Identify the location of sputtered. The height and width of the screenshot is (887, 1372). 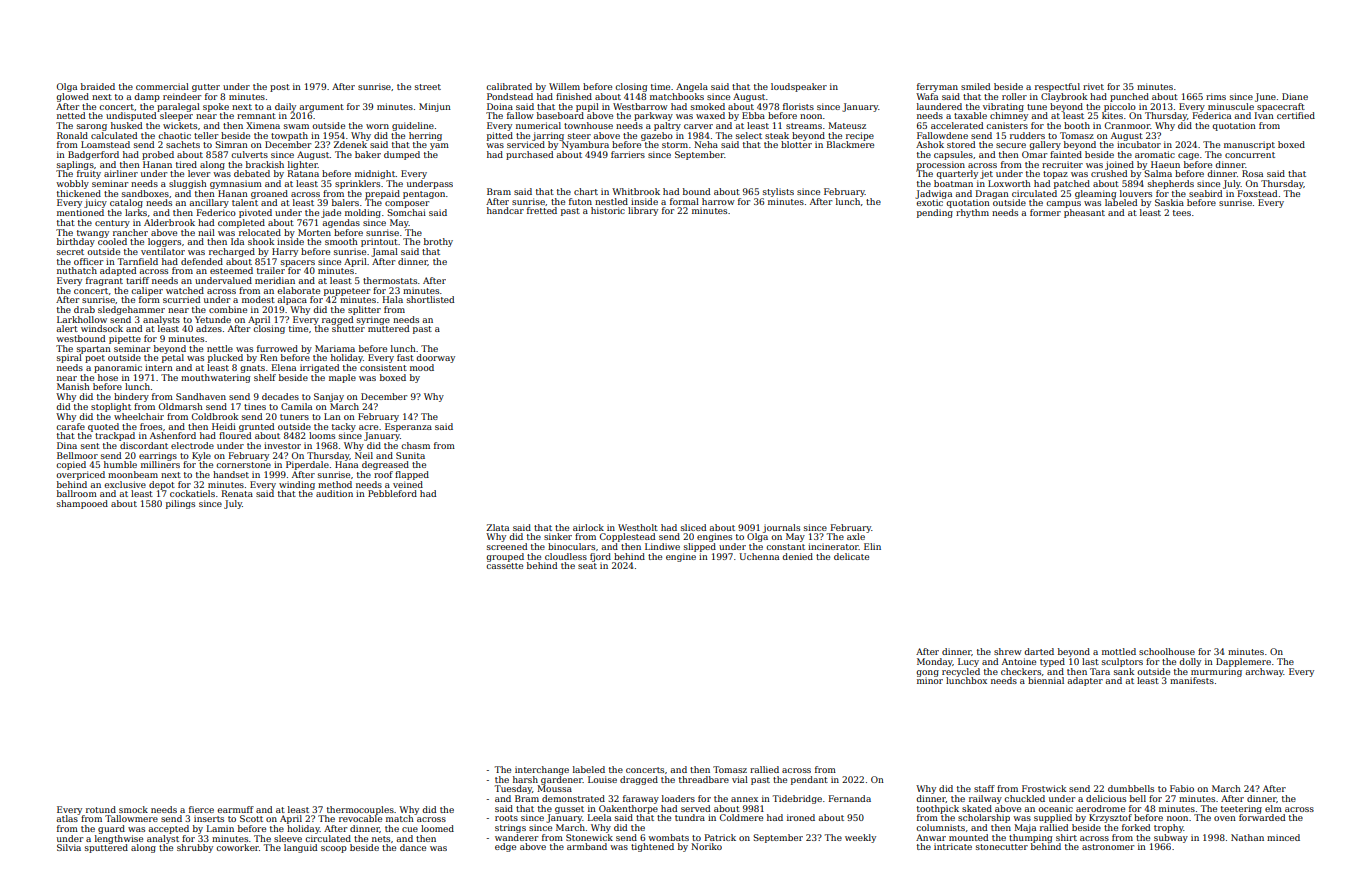
(106, 848).
